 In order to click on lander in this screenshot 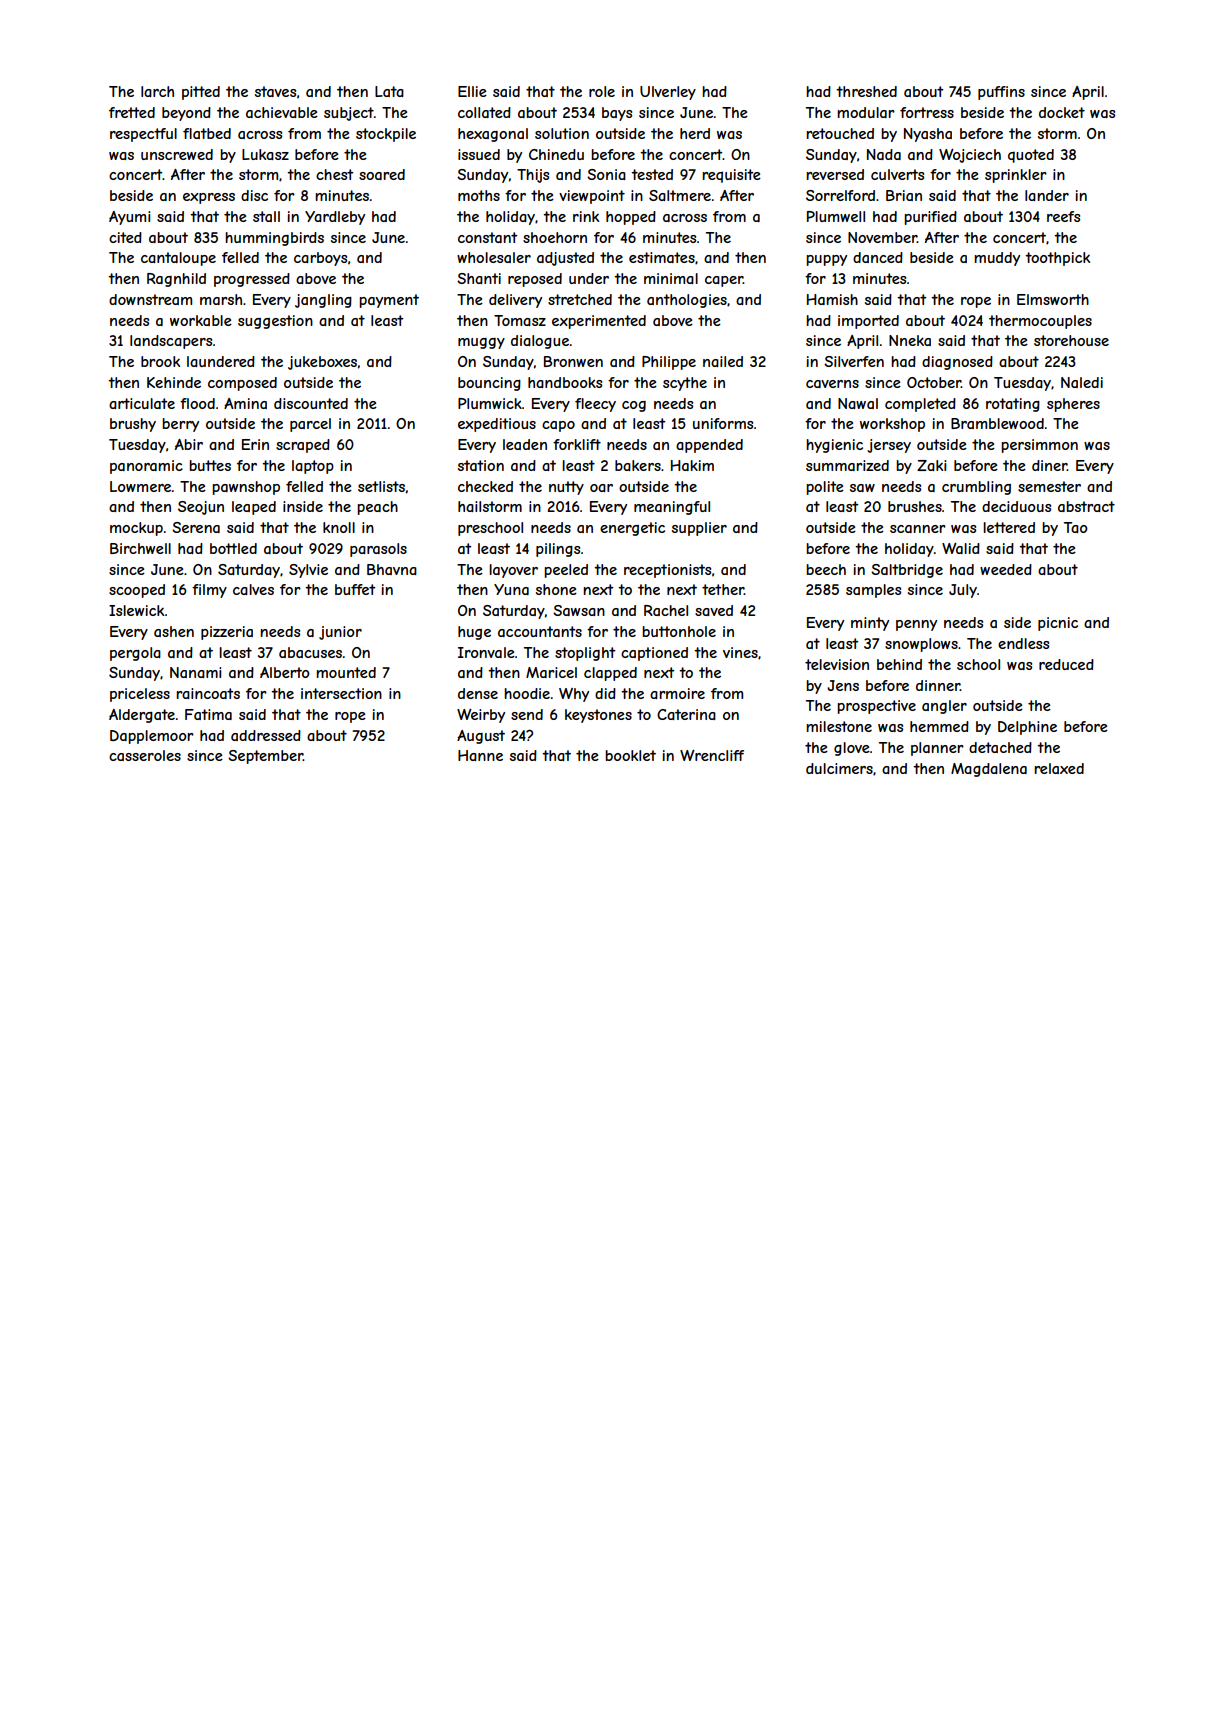, I will do `click(1047, 195)`.
